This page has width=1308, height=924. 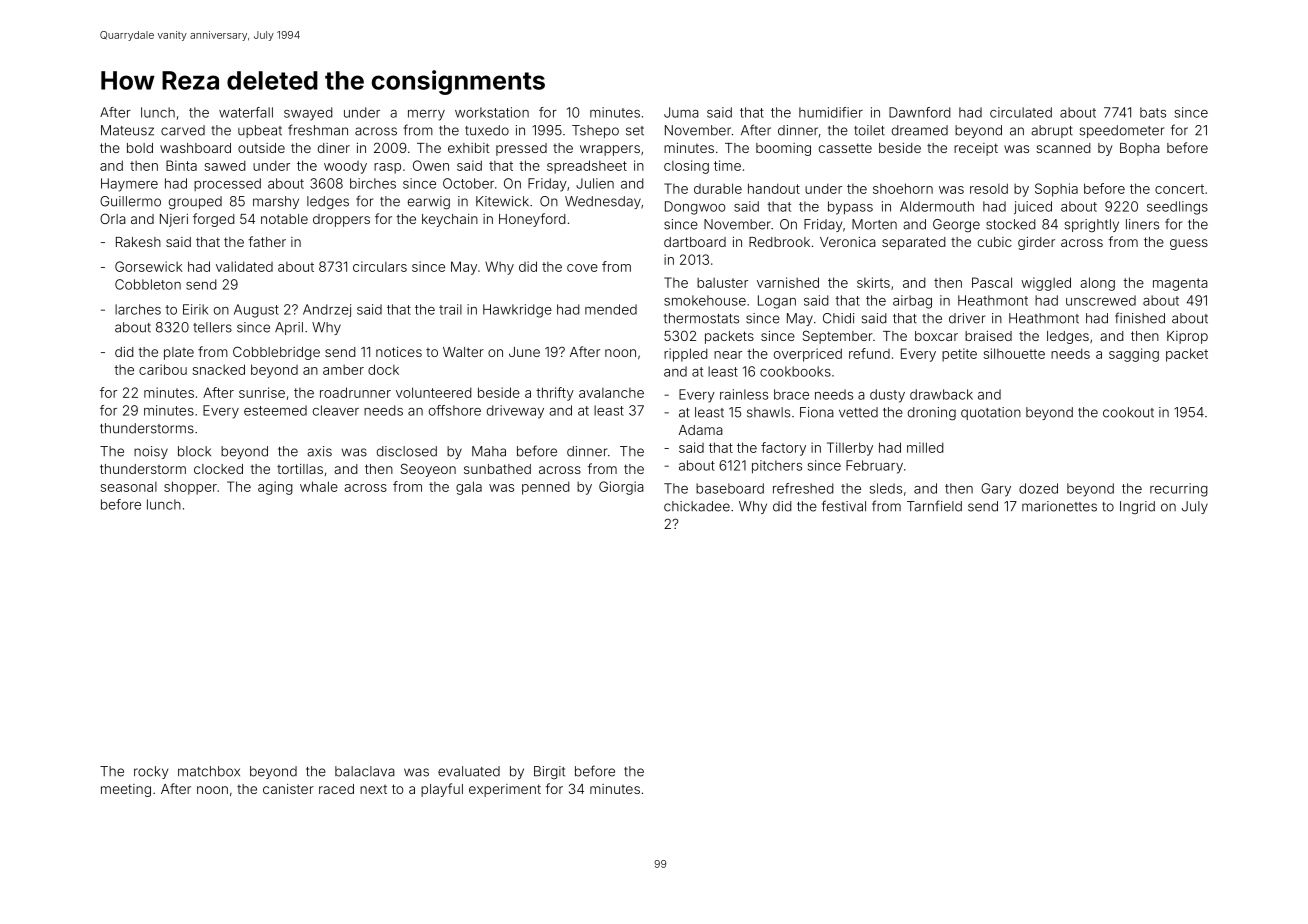 I want to click on shopper, so click(x=190, y=488).
